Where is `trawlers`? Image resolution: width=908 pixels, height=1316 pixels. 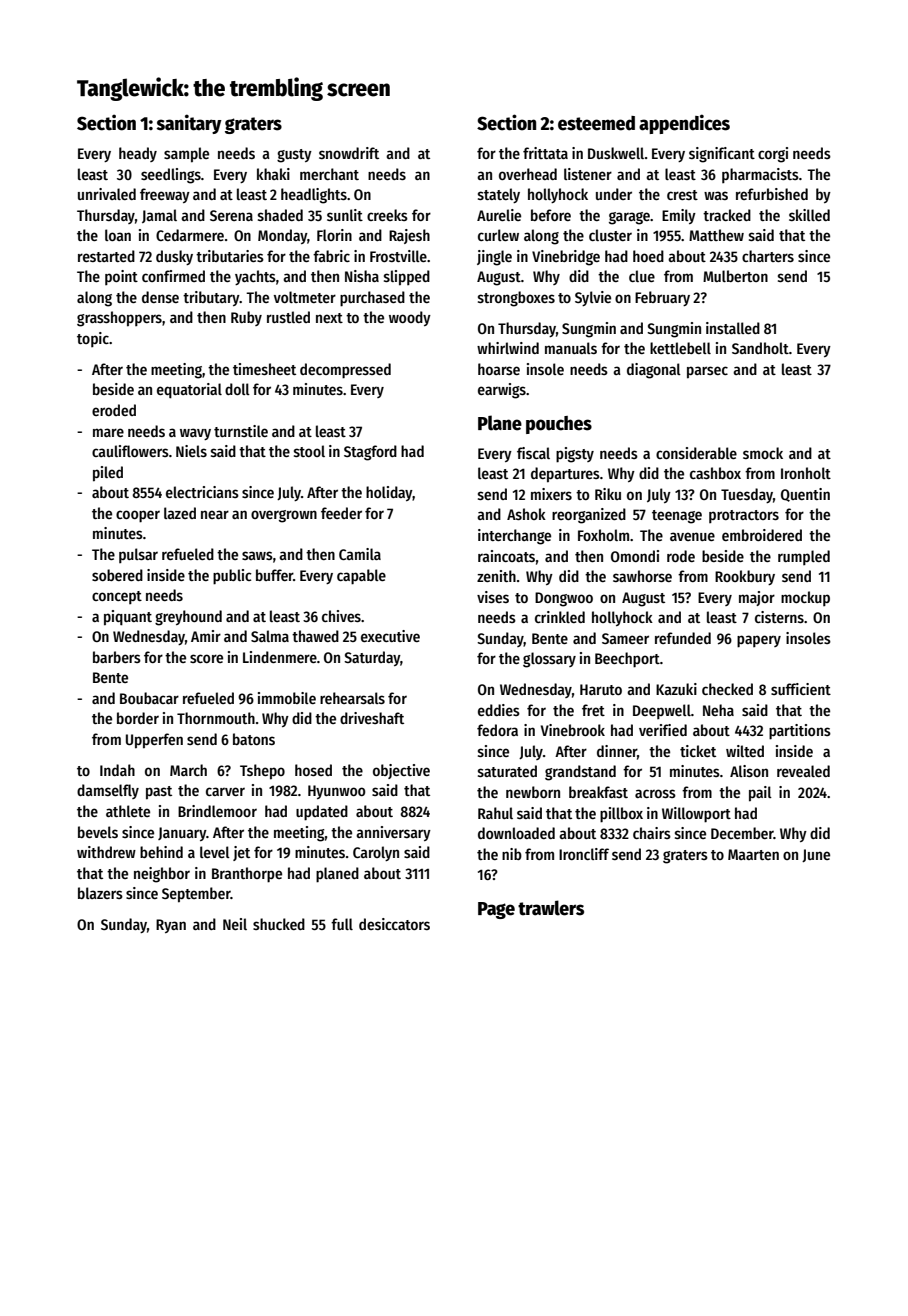 trawlers is located at coordinates (551, 908).
